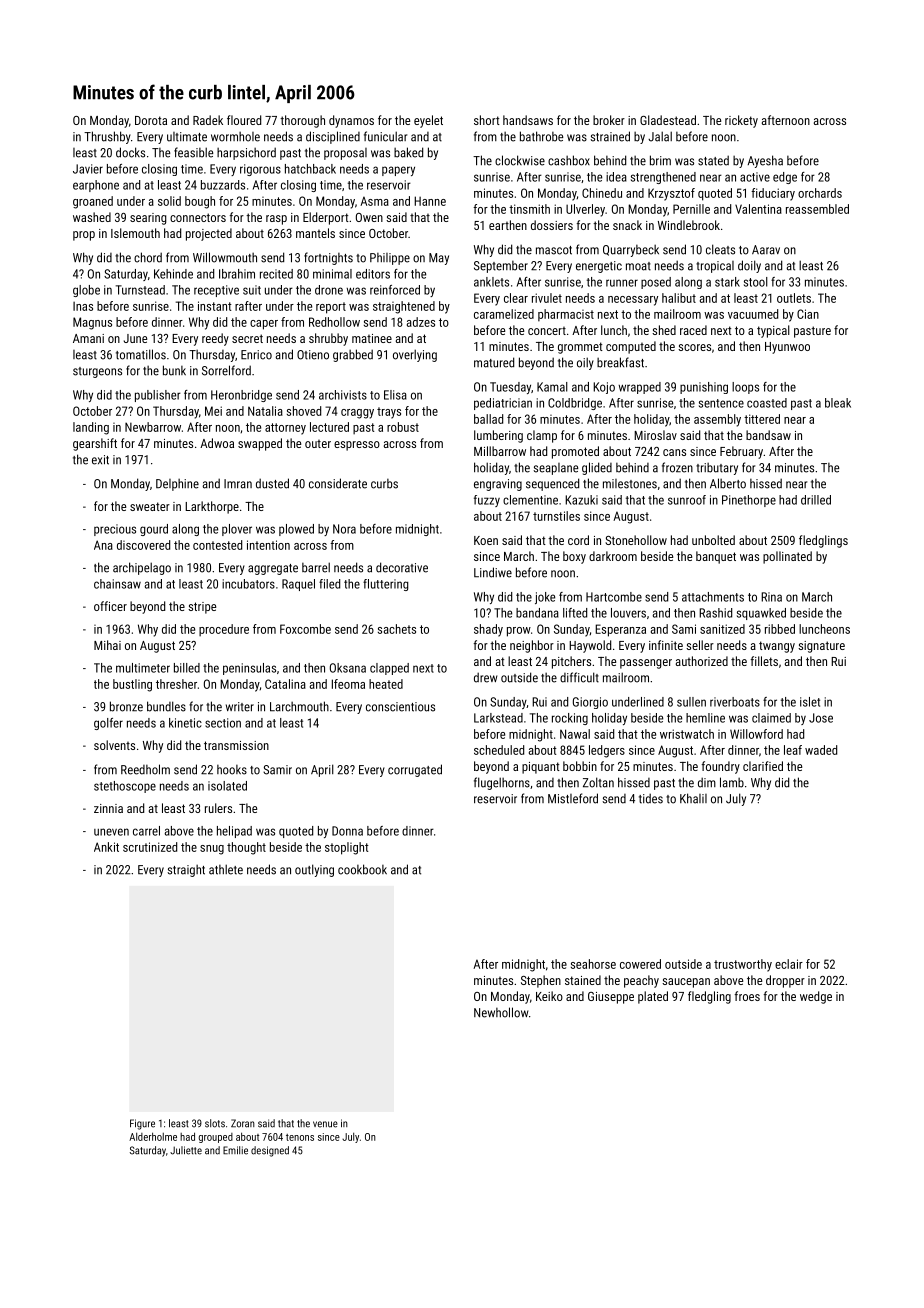 Image resolution: width=924 pixels, height=1308 pixels. I want to click on froes, so click(747, 996).
